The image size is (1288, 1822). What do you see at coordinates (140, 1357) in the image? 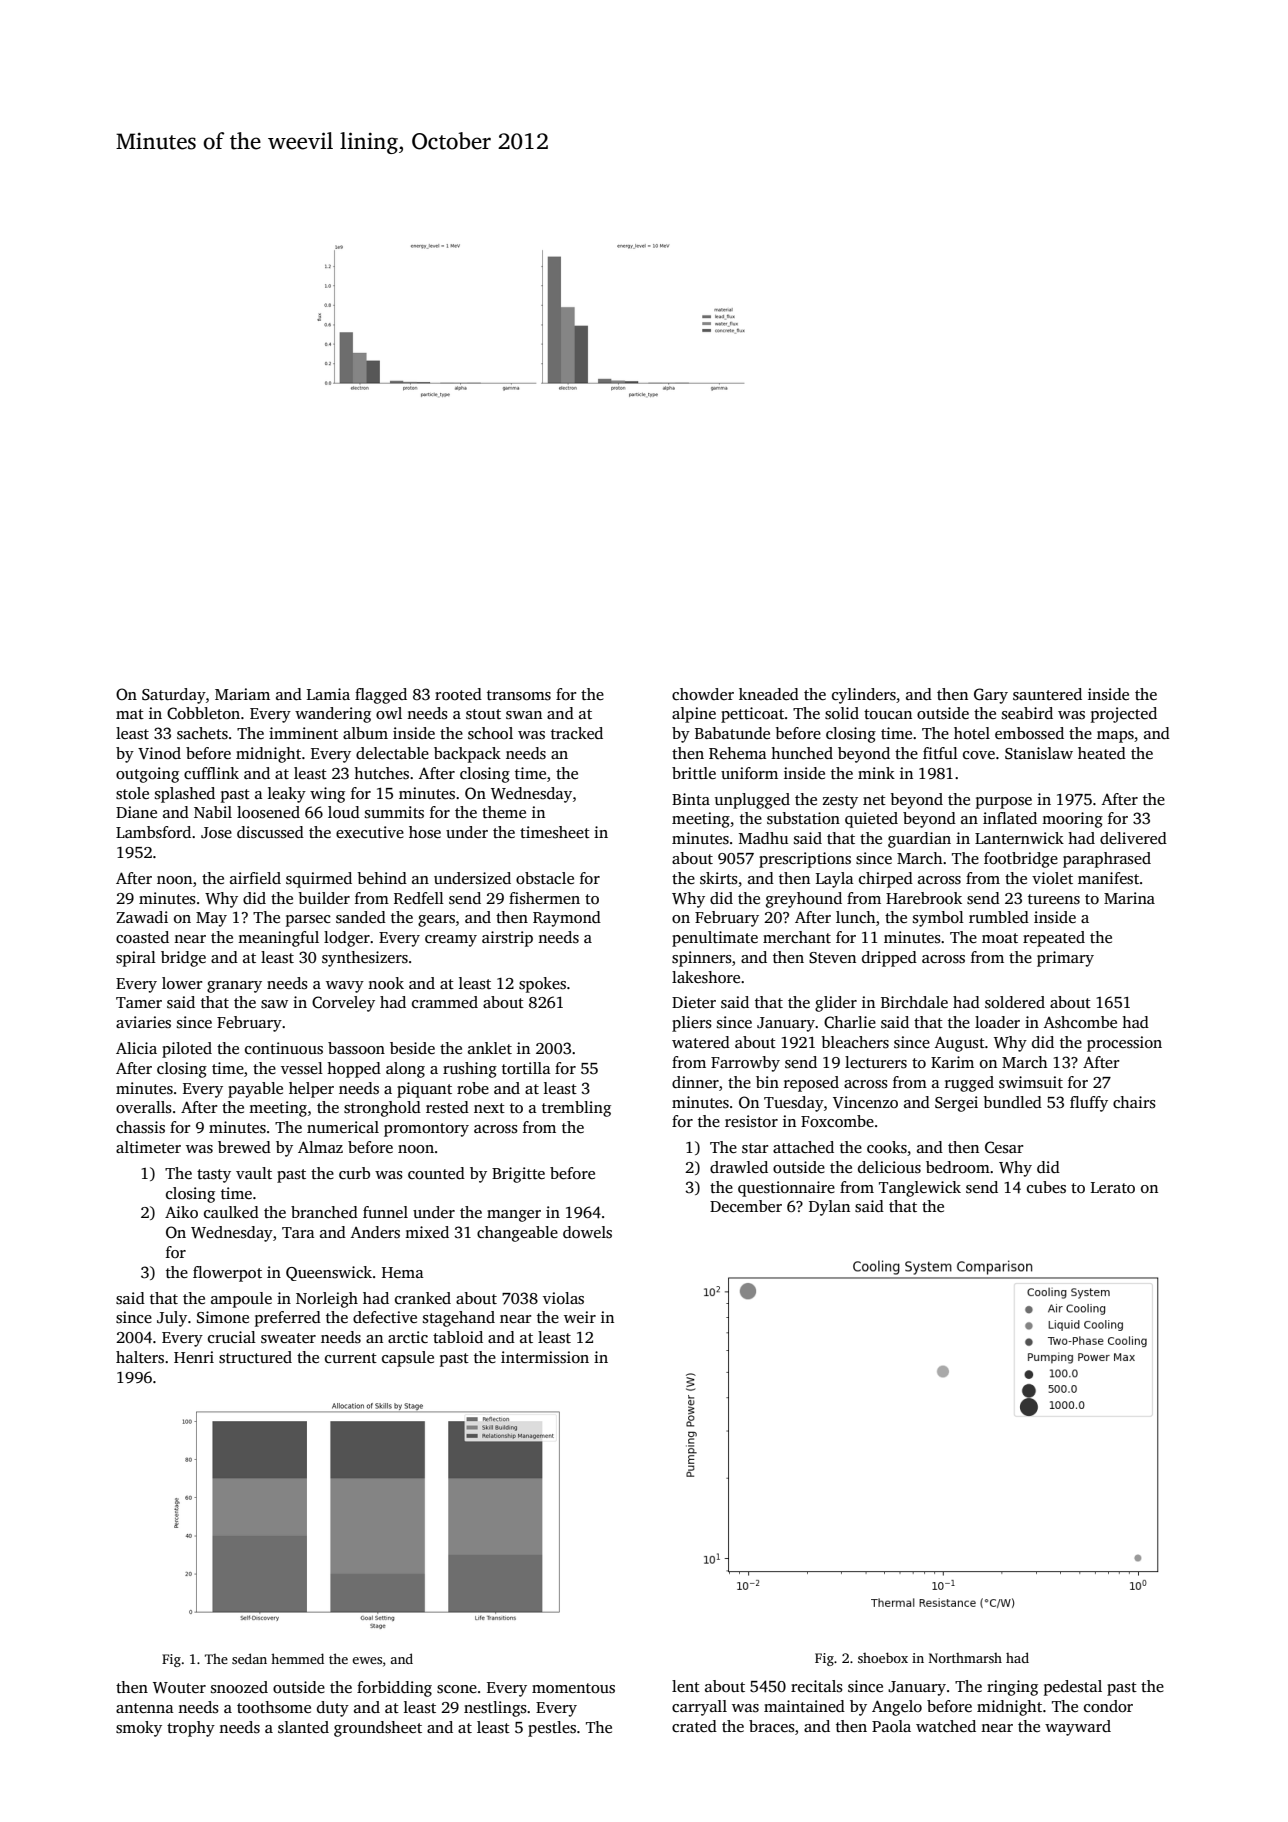
I see `halters` at bounding box center [140, 1357].
